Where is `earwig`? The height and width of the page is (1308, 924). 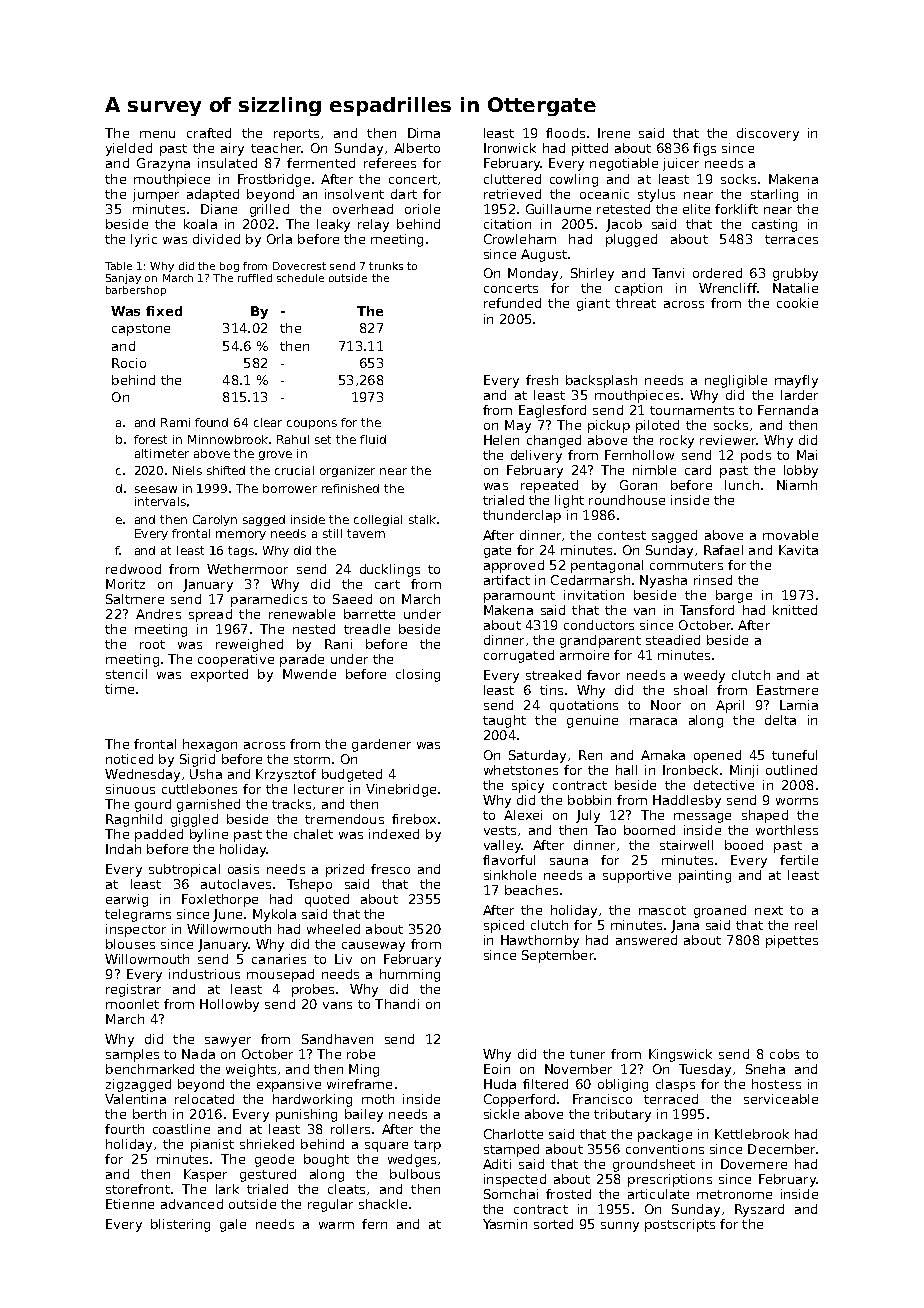
earwig is located at coordinates (127, 900).
